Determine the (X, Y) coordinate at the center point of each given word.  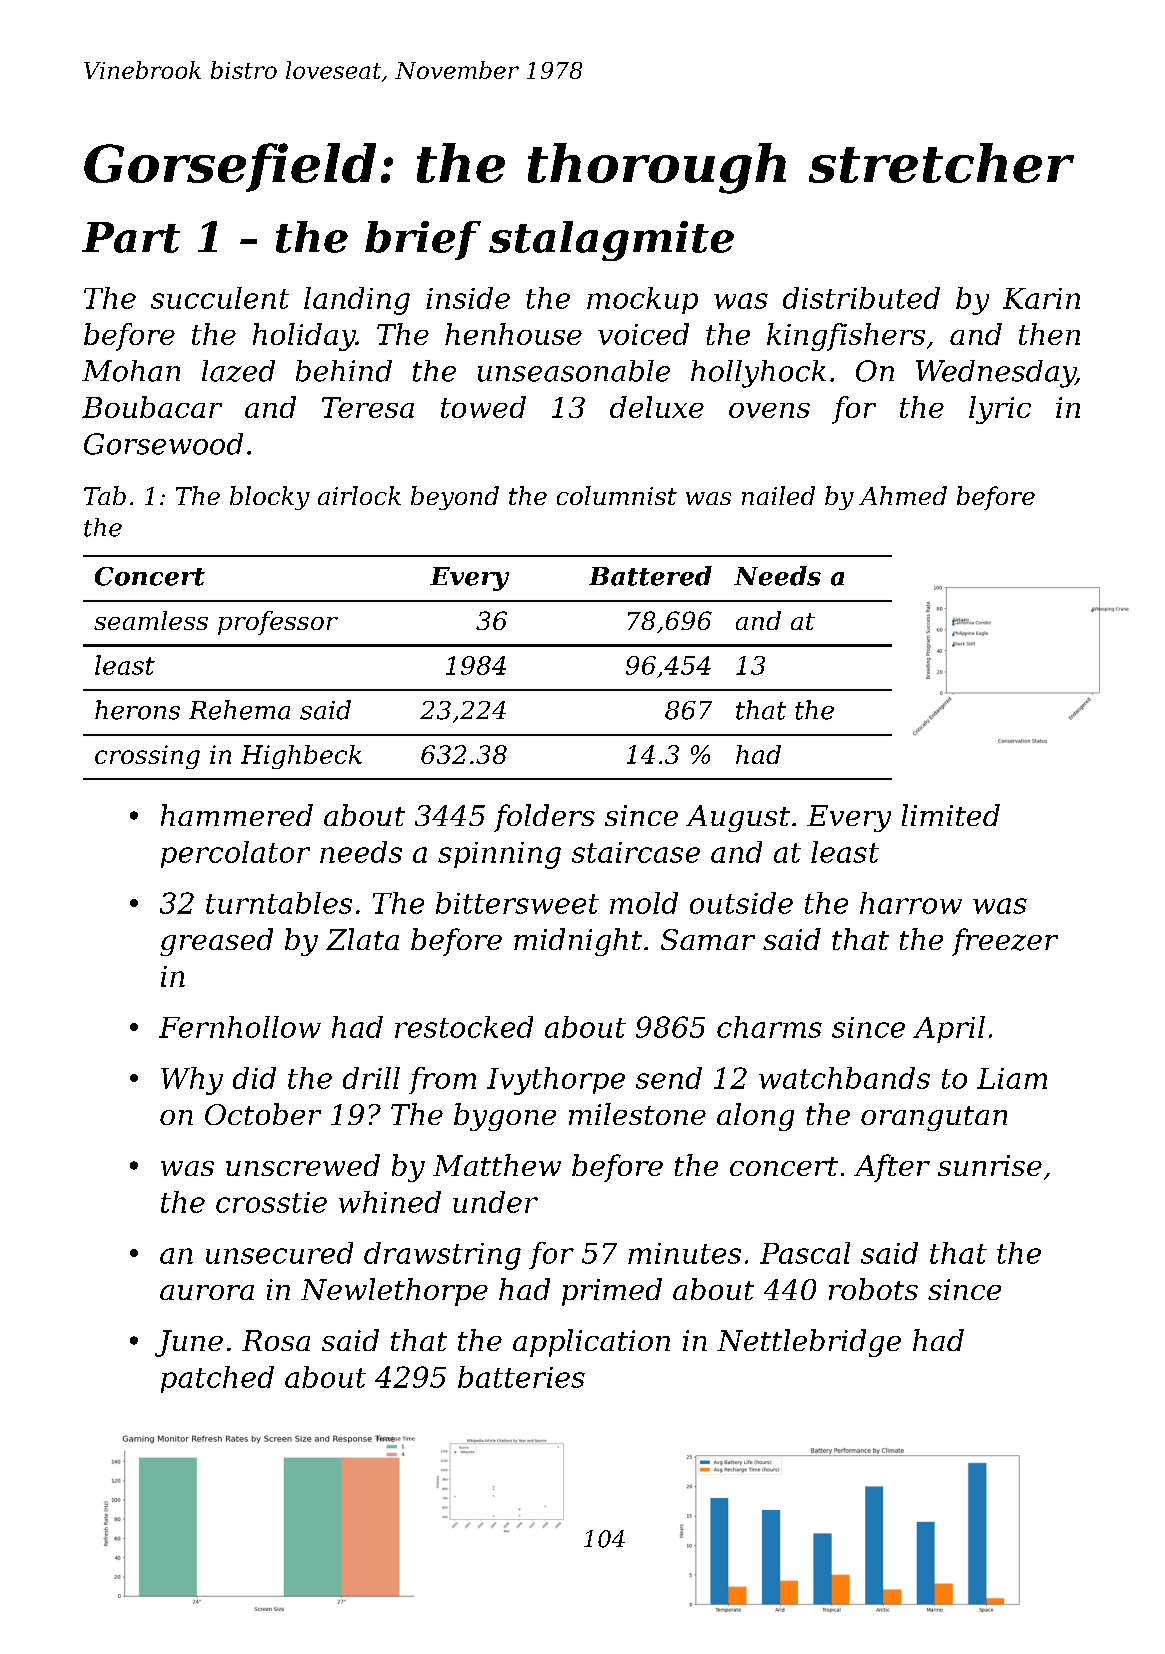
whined (390, 1202)
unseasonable (574, 371)
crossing (147, 757)
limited (951, 815)
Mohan (131, 371)
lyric (1000, 410)
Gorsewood (163, 444)
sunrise (990, 1165)
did (254, 1078)
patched (217, 1379)
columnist (617, 495)
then (1049, 334)
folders (544, 818)
